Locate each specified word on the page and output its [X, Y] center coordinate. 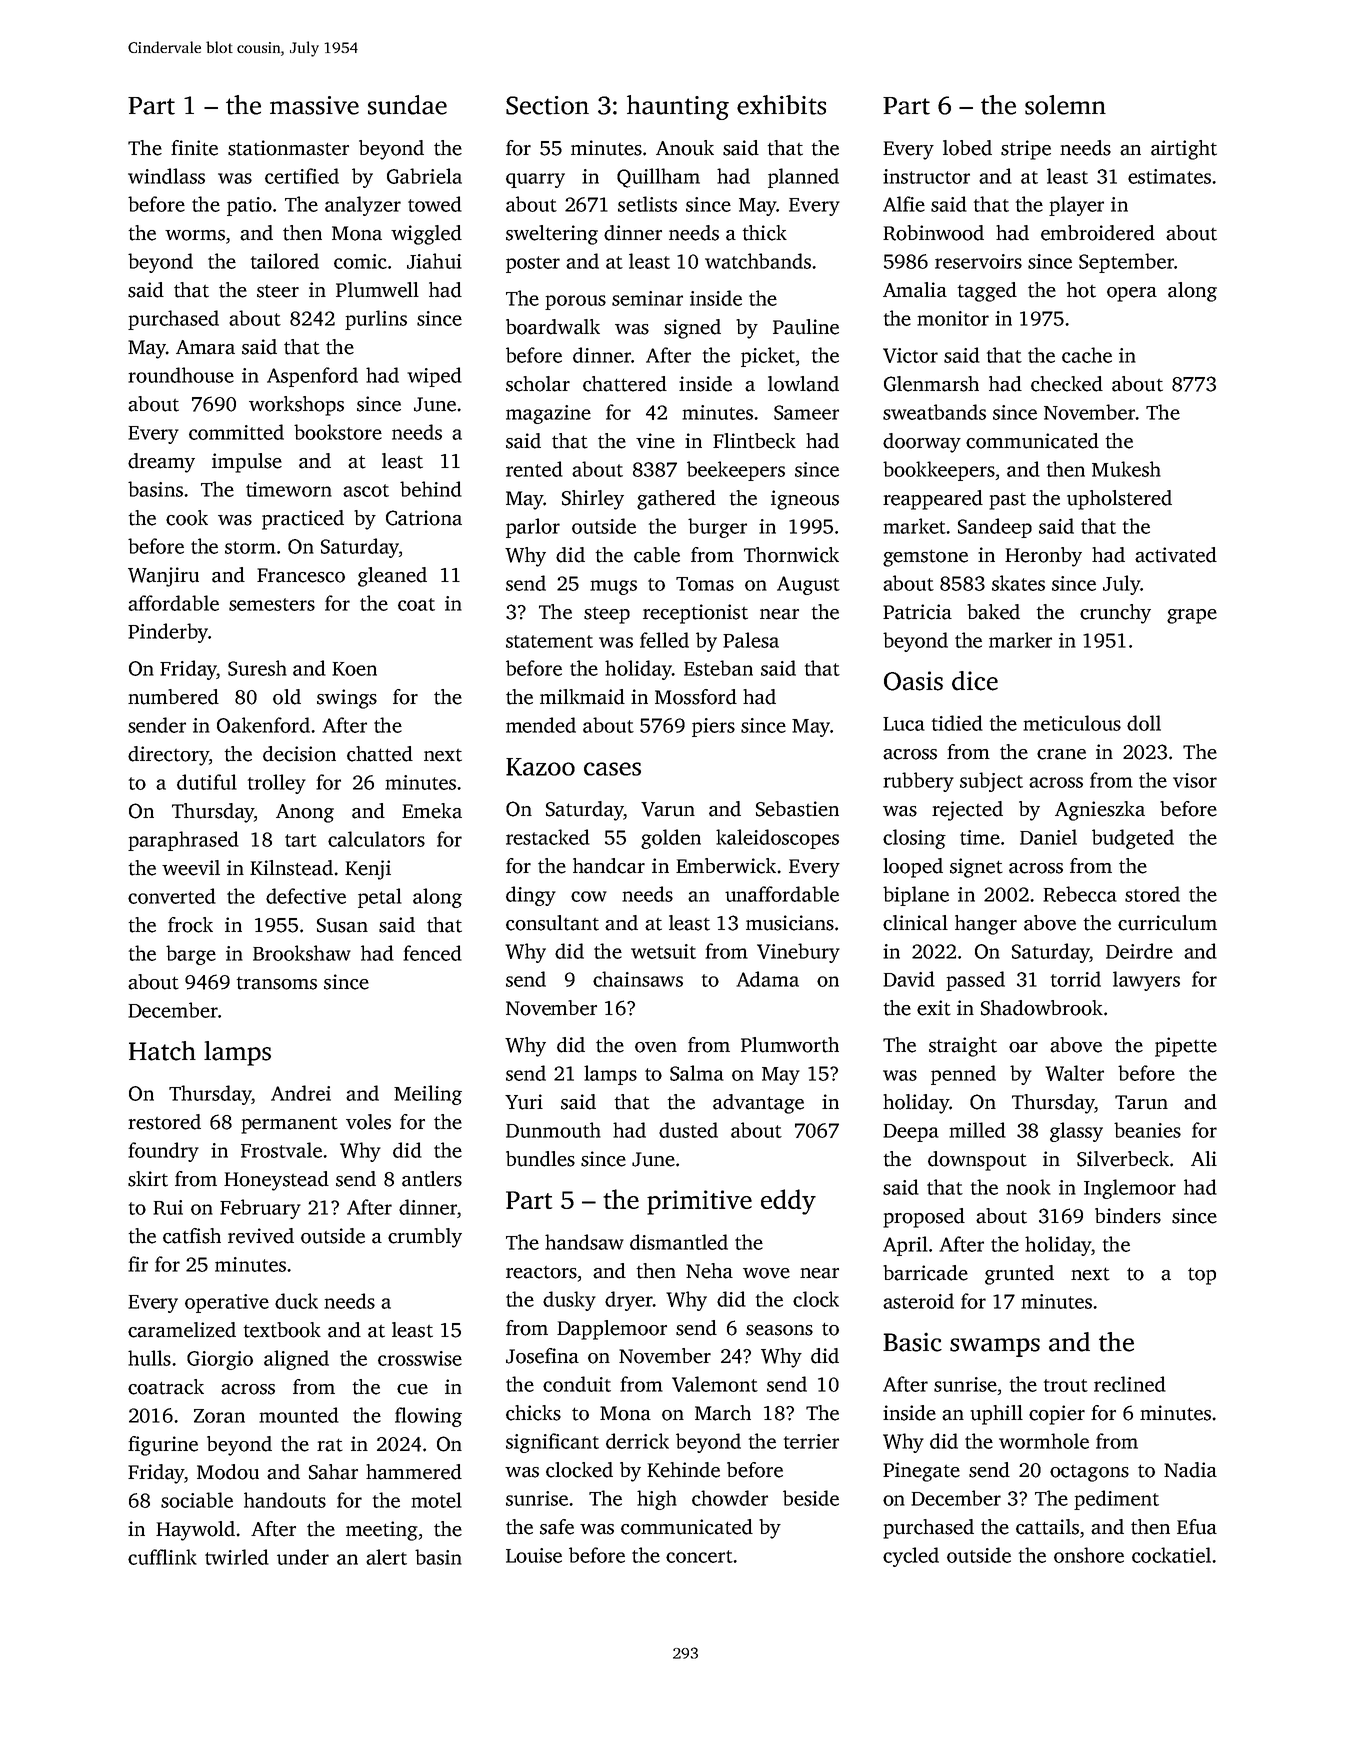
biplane [916, 896]
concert [699, 1556]
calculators [376, 839]
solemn [1065, 105]
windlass [166, 176]
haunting [678, 107]
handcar [609, 866]
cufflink [162, 1557]
